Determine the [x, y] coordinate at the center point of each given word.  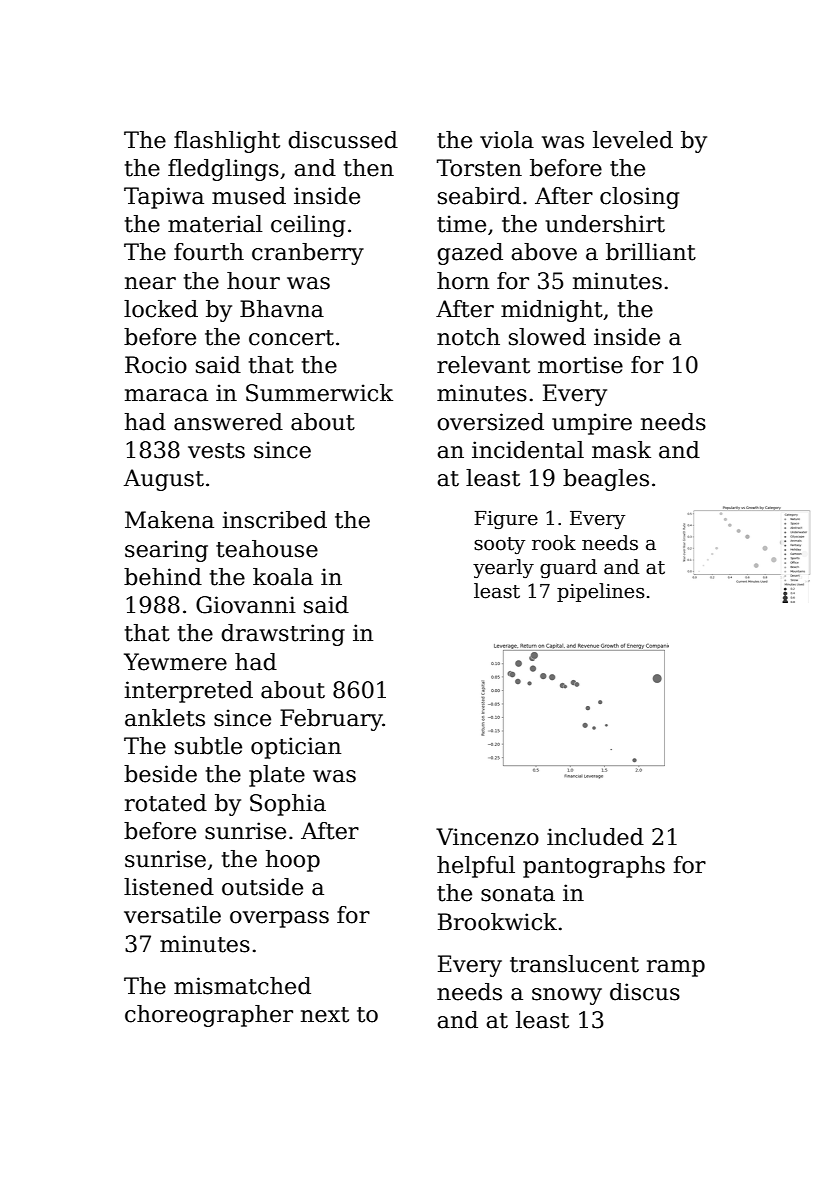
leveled [633, 140]
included [595, 837]
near [150, 283]
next [325, 1015]
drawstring [283, 635]
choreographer [209, 1016]
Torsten [479, 168]
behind [163, 577]
